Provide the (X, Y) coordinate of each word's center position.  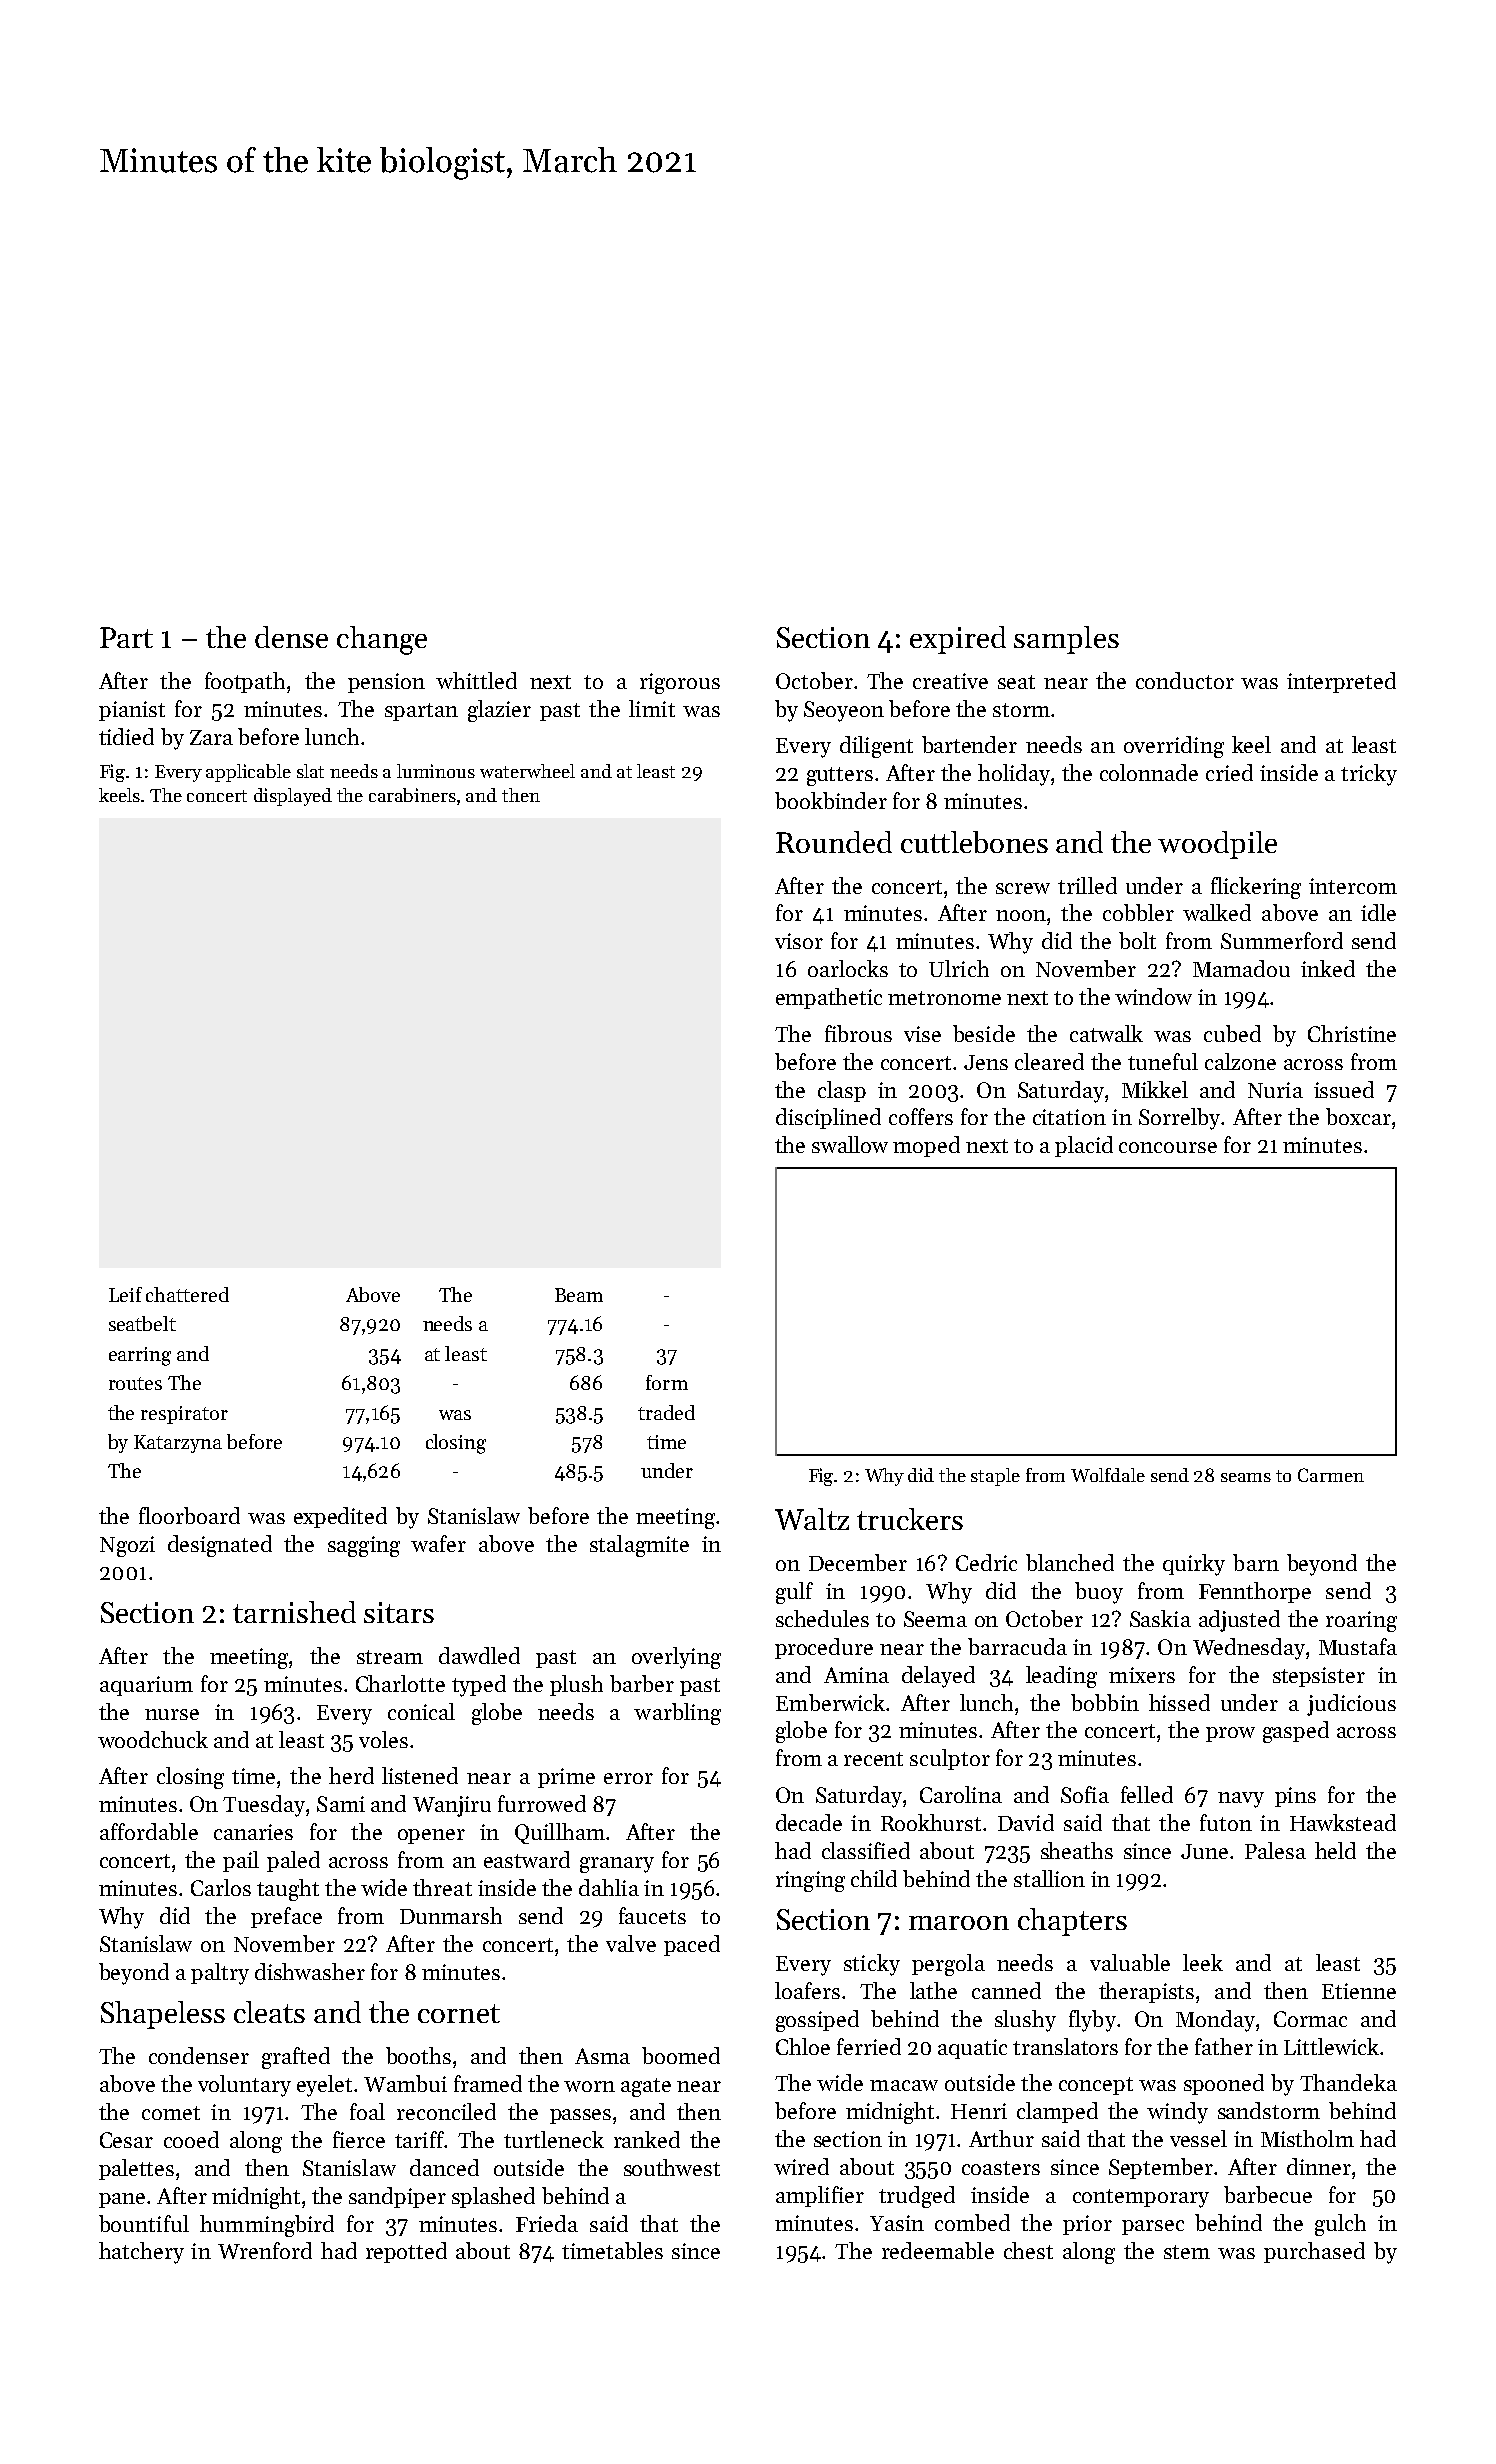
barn (1256, 1562)
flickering (1256, 888)
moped (926, 1146)
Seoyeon (844, 711)
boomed (681, 2055)
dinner (1319, 2166)
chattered (187, 1294)
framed (488, 2083)
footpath (245, 682)
